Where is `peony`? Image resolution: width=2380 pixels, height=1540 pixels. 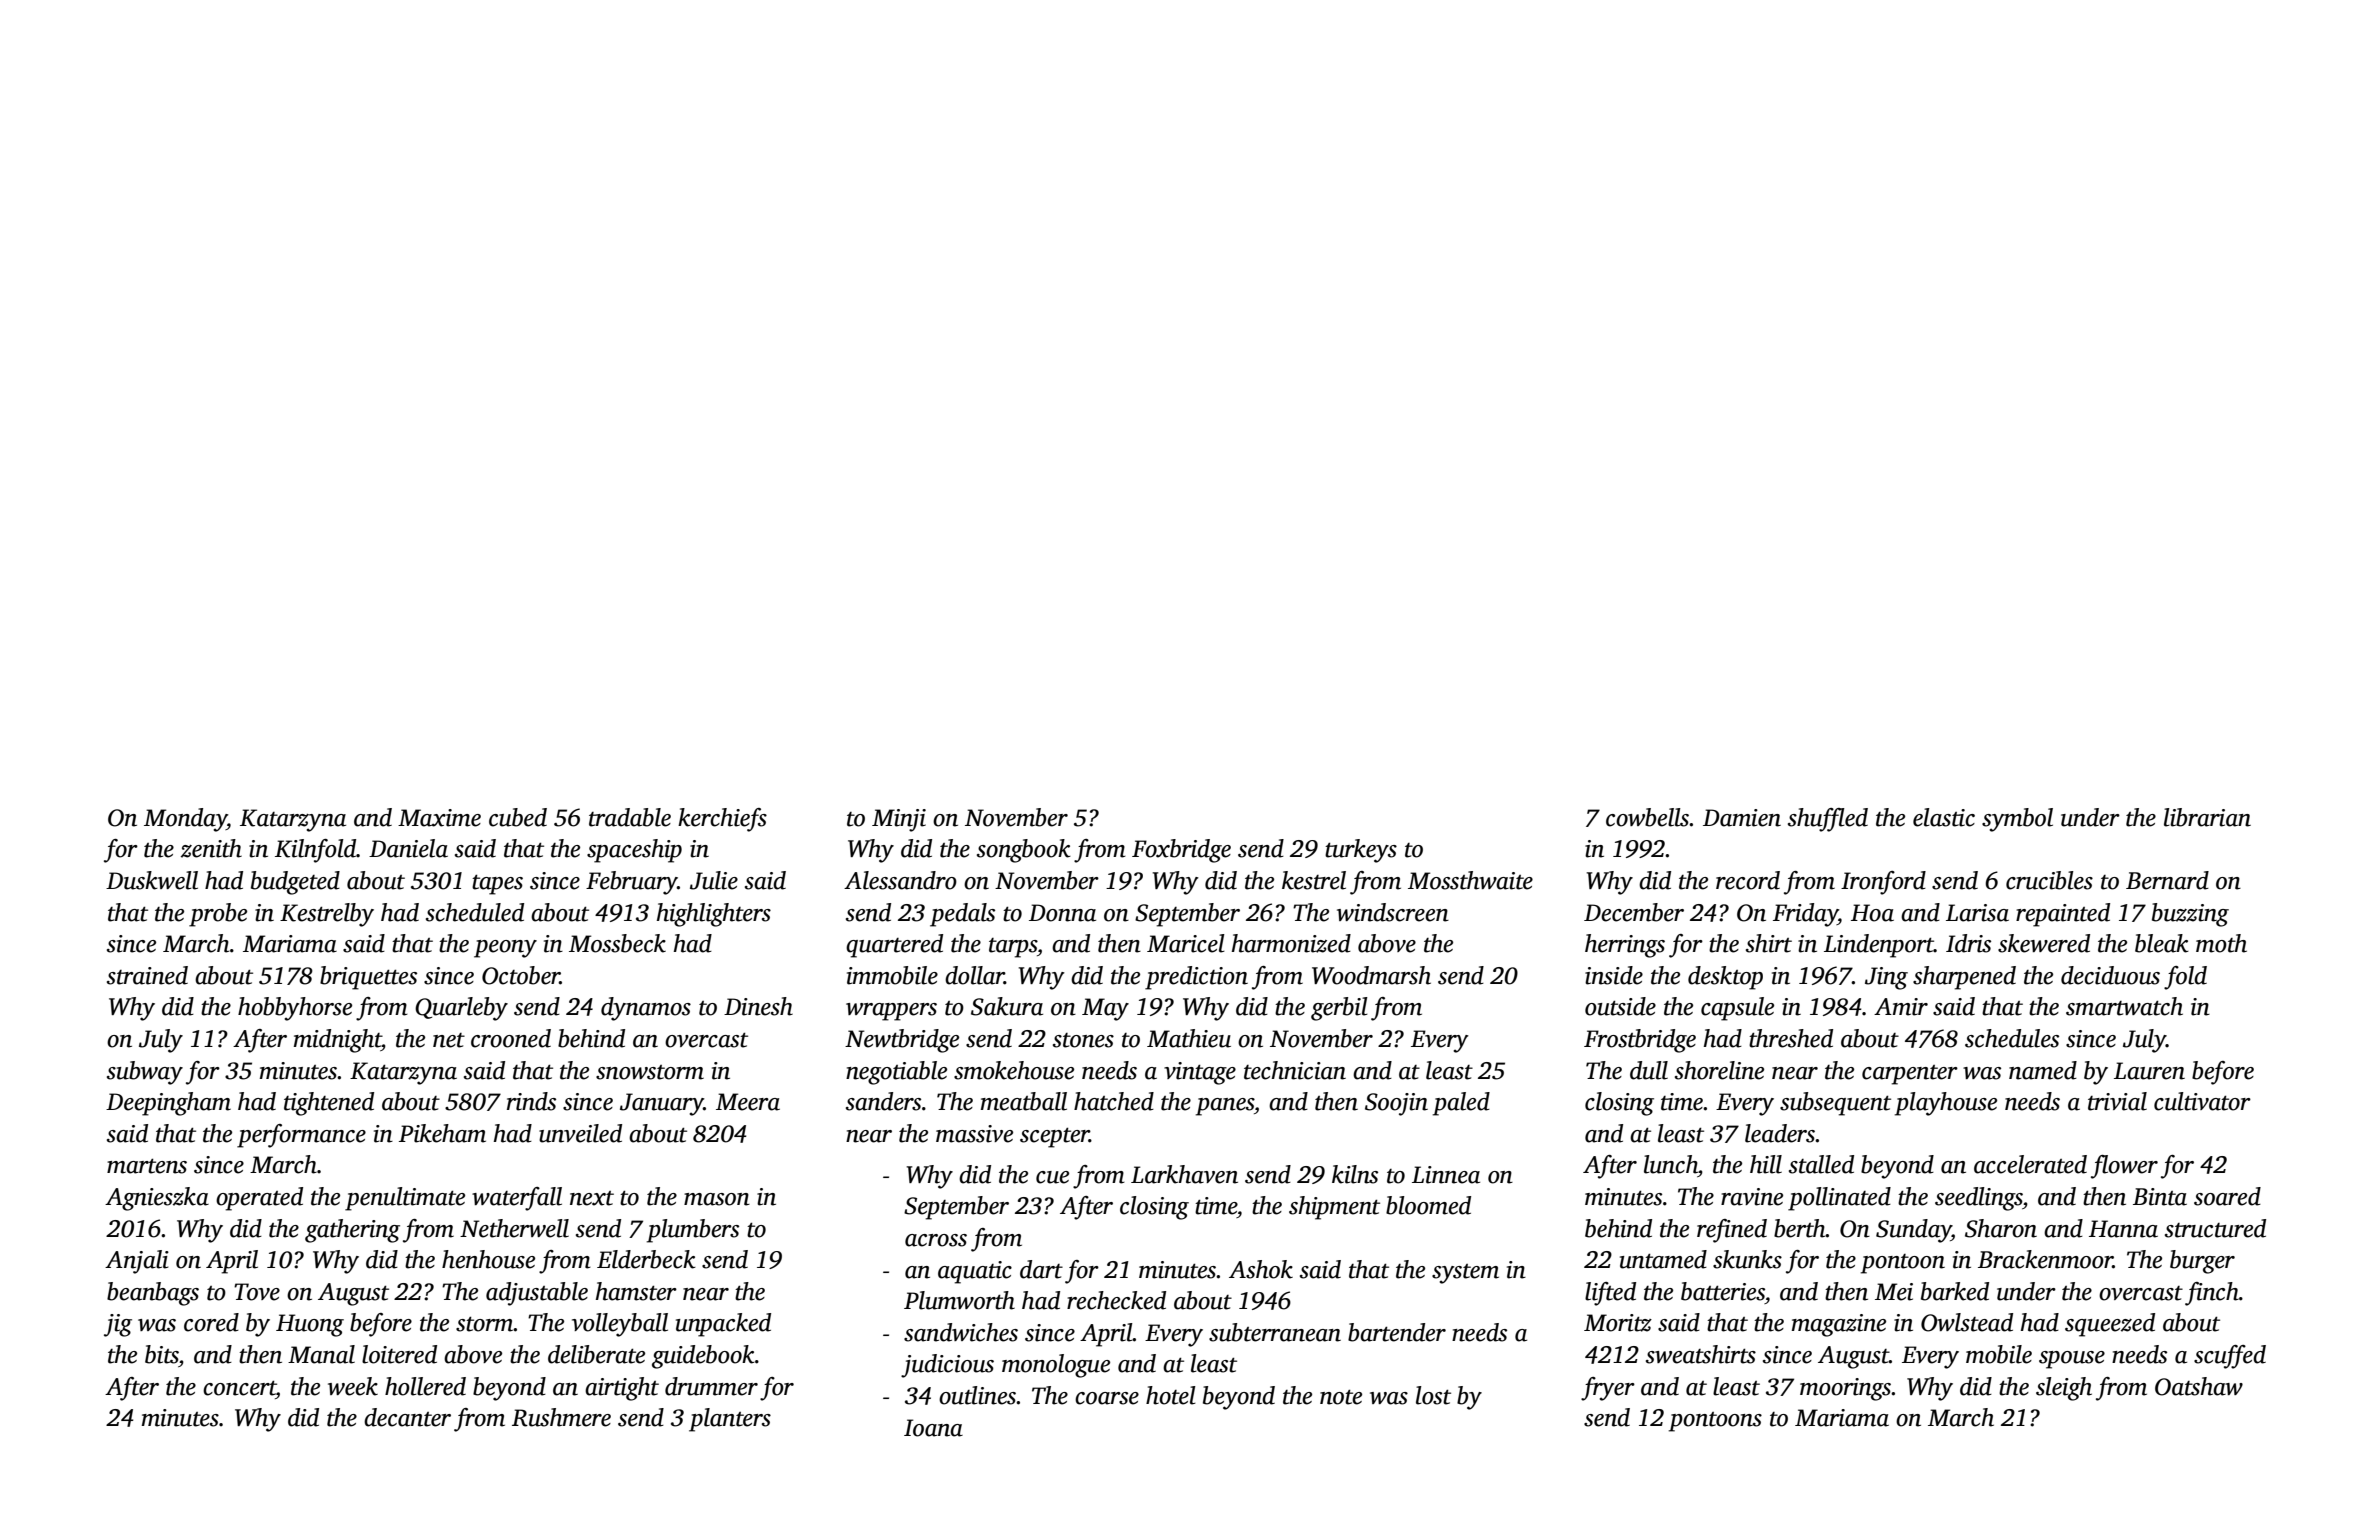
peony is located at coordinates (505, 949).
